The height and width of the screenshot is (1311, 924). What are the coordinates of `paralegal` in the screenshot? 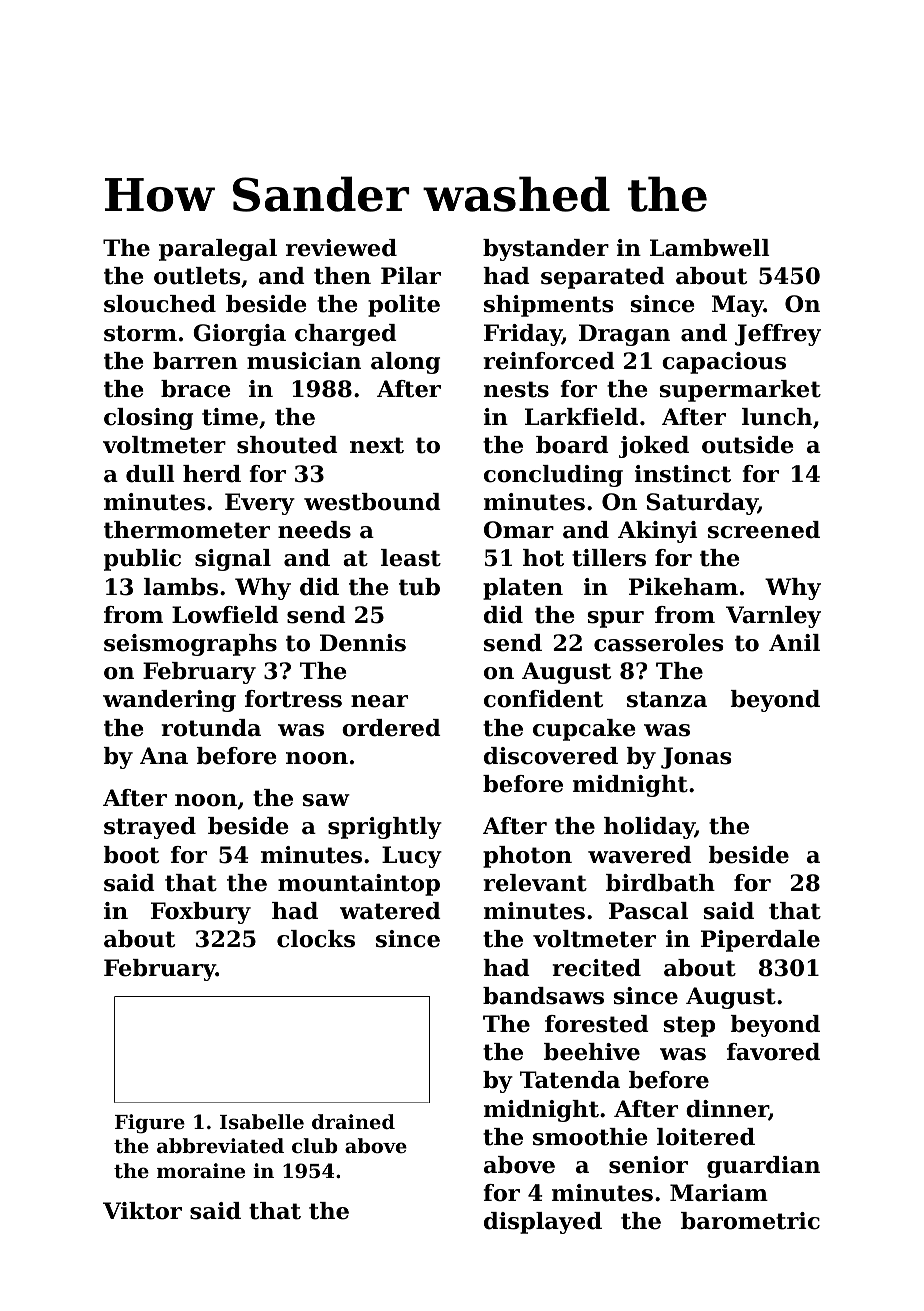 It's located at (218, 250).
